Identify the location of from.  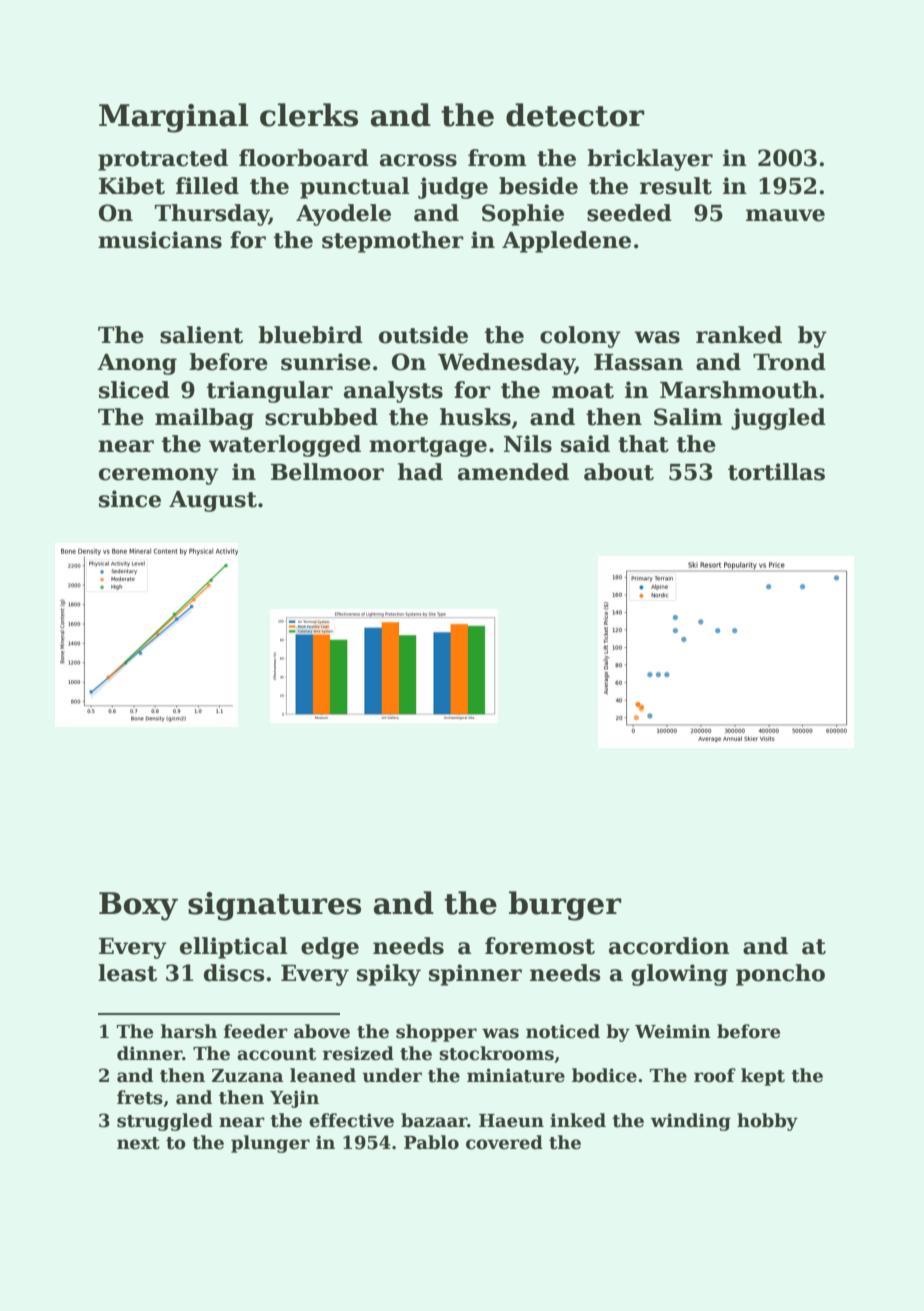
(497, 158).
